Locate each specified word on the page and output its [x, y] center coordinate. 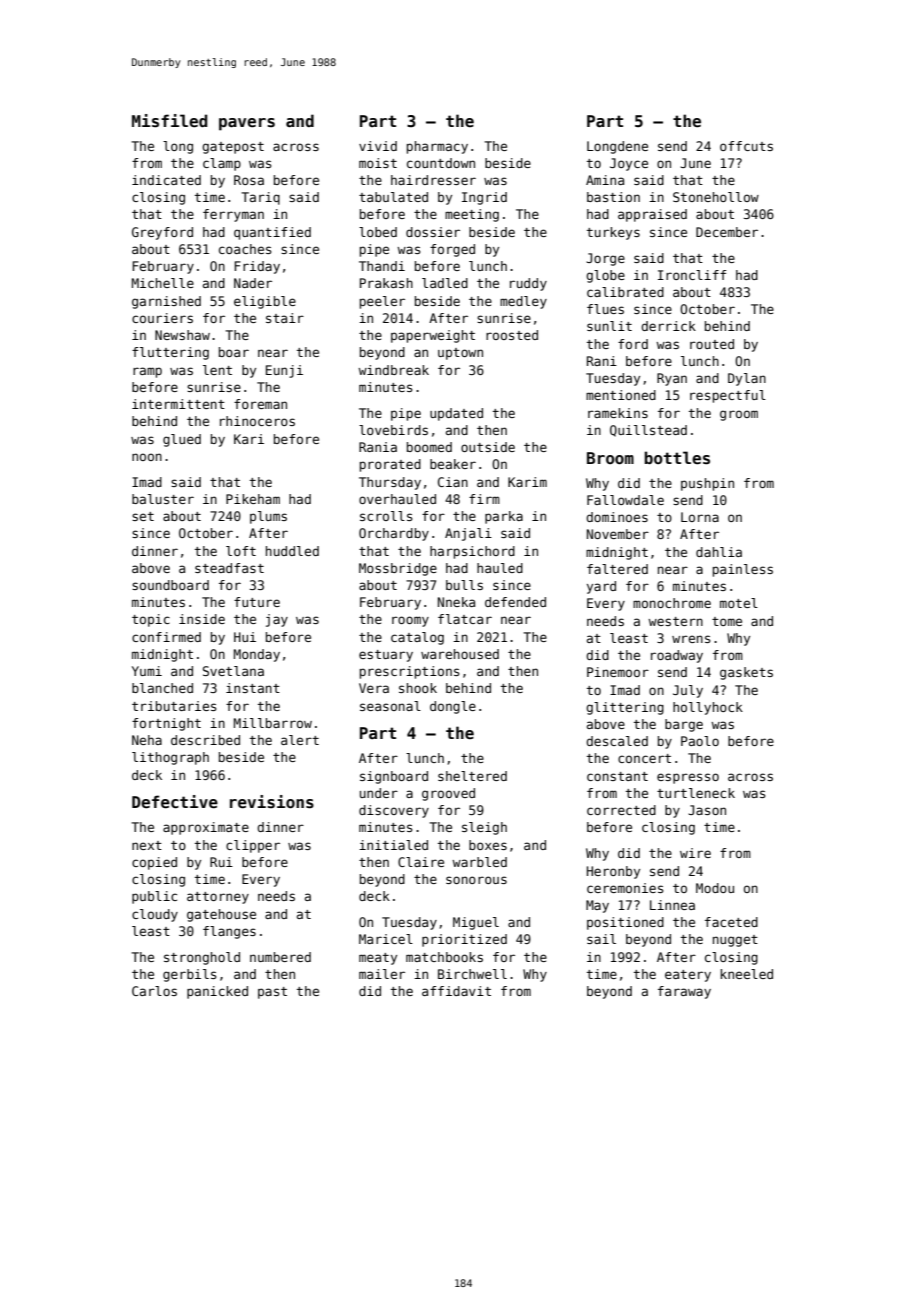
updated [456, 414]
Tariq [260, 198]
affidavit [456, 991]
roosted [512, 335]
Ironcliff [692, 275]
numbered [280, 957]
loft [241, 551]
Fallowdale [625, 500]
